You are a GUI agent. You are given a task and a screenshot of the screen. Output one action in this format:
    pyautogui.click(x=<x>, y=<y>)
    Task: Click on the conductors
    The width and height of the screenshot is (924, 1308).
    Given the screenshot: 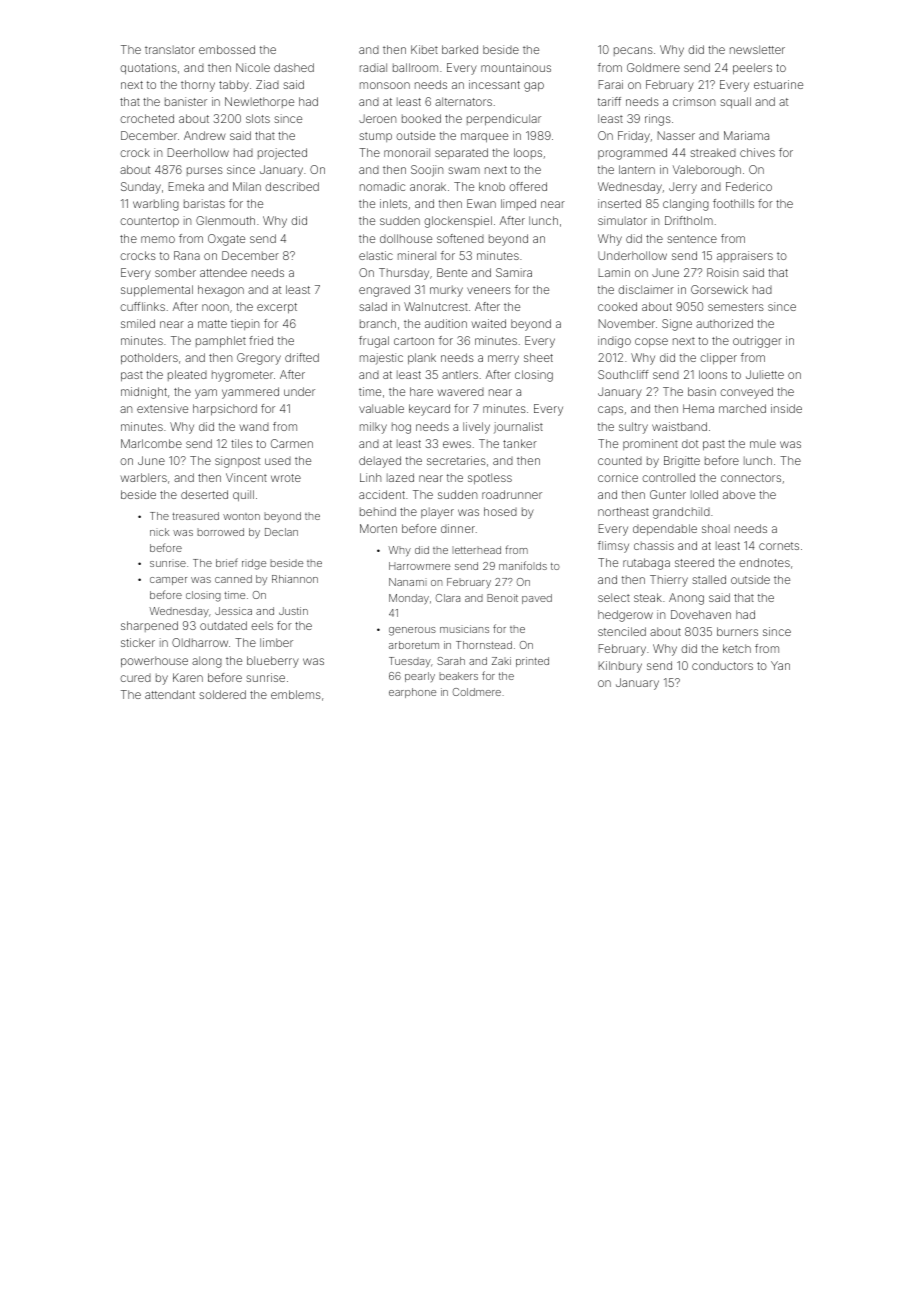 What is the action you would take?
    pyautogui.click(x=722, y=665)
